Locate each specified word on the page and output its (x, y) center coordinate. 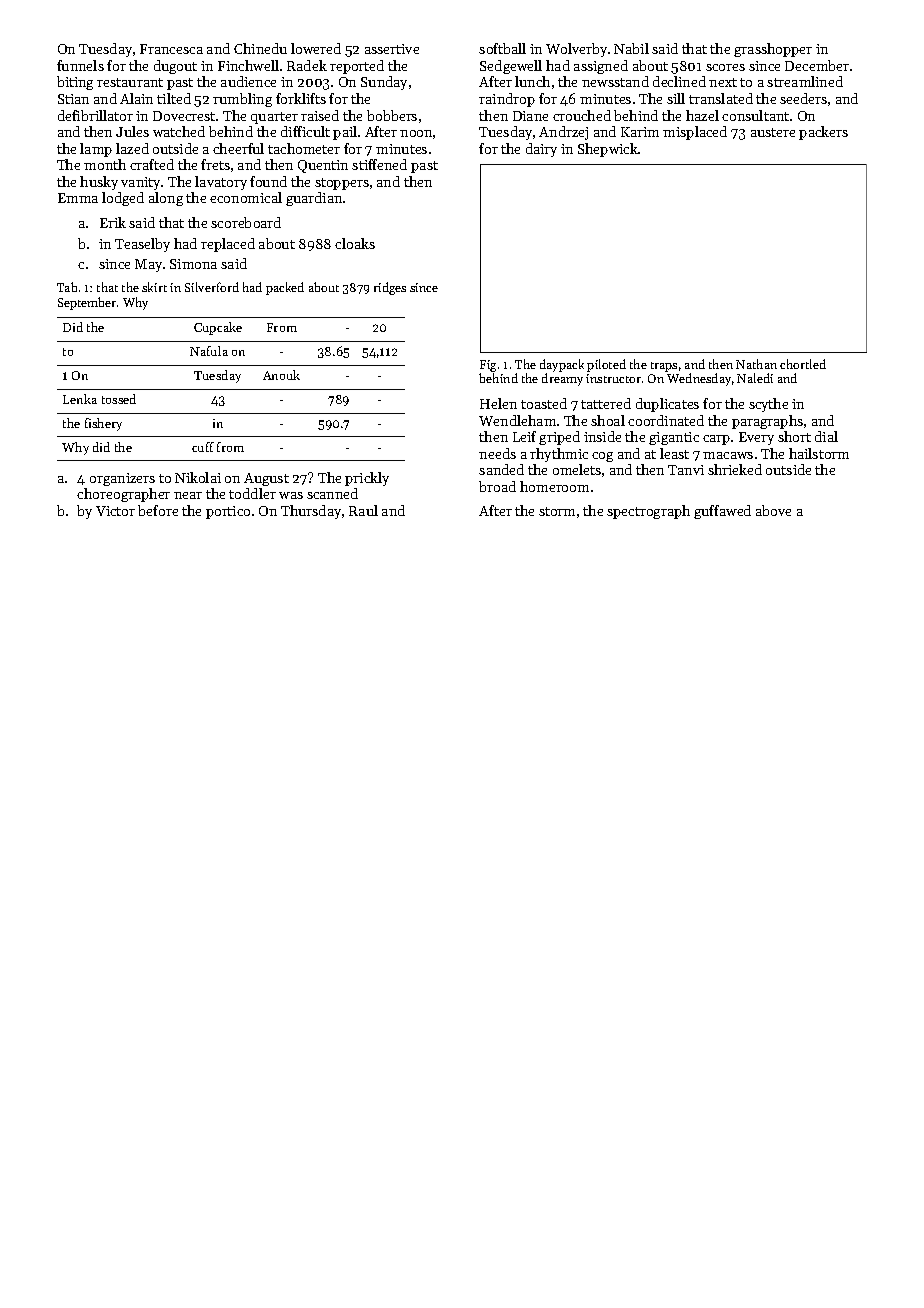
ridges (390, 288)
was (291, 495)
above (773, 510)
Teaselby (142, 245)
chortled (803, 364)
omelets (577, 469)
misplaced (695, 133)
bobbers (392, 115)
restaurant (130, 82)
